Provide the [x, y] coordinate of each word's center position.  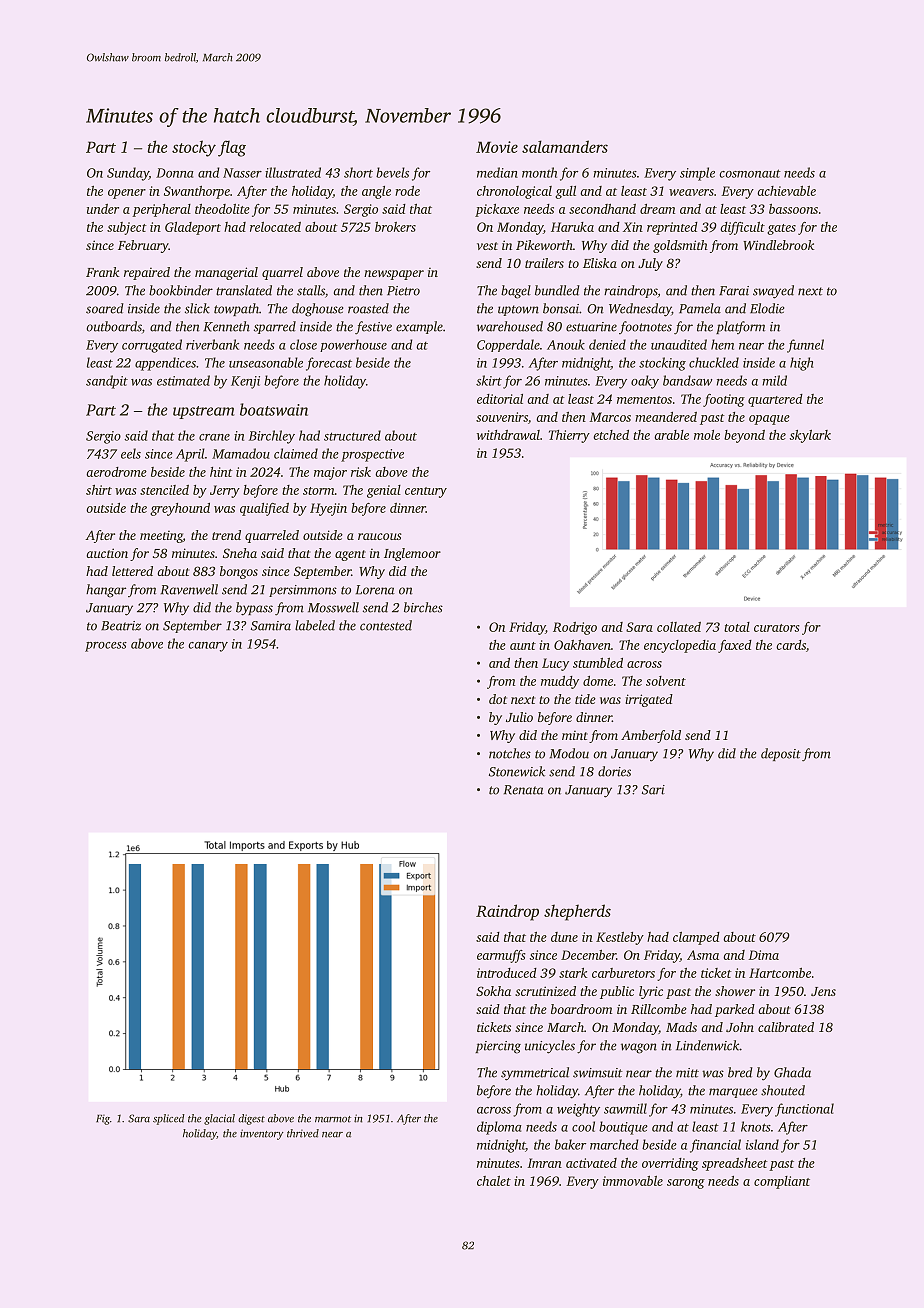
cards [791, 645]
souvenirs [502, 417]
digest [251, 1119]
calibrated [786, 1027]
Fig [103, 1119]
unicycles [550, 1047]
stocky [194, 148]
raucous [380, 536]
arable [671, 435]
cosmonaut [750, 173]
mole [707, 435]
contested [386, 625]
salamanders [565, 146]
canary [208, 647]
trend [226, 535]
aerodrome [116, 472]
